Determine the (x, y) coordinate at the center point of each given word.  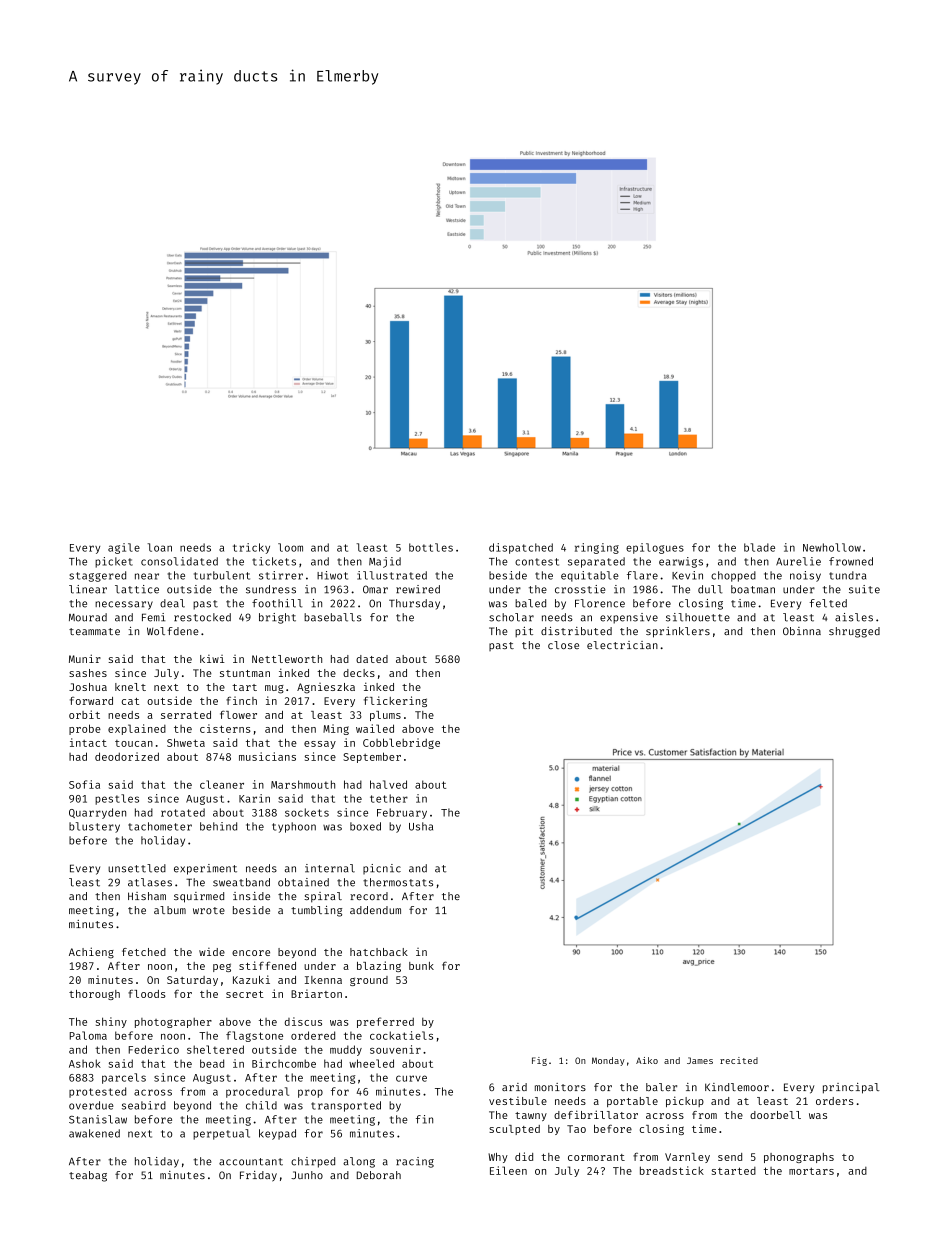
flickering (395, 701)
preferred (385, 1022)
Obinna (802, 631)
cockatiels (401, 1035)
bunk (421, 966)
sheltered (215, 1049)
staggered (97, 576)
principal (851, 1088)
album (170, 910)
